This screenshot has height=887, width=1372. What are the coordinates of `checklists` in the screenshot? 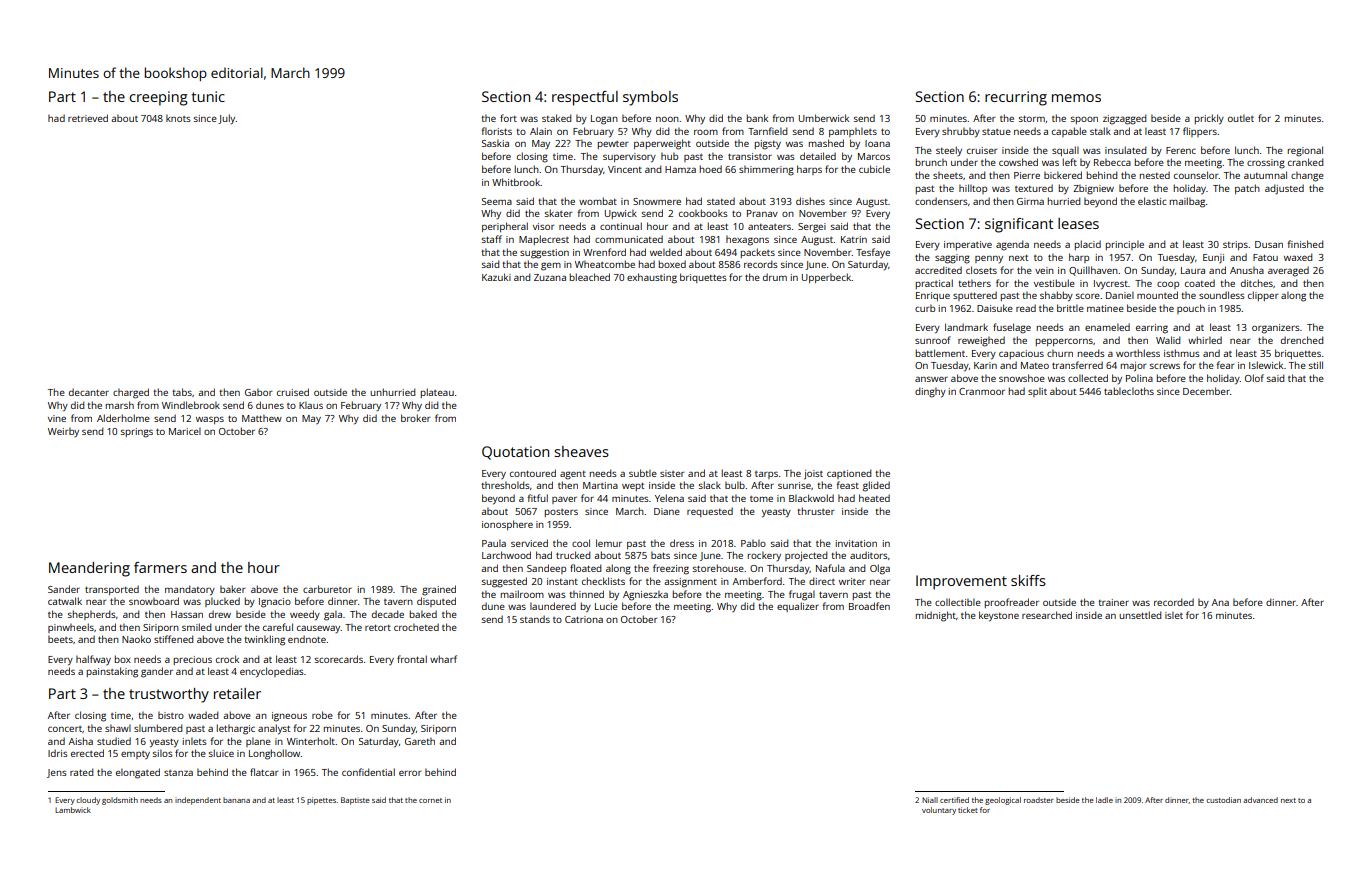 It's located at (603, 581).
